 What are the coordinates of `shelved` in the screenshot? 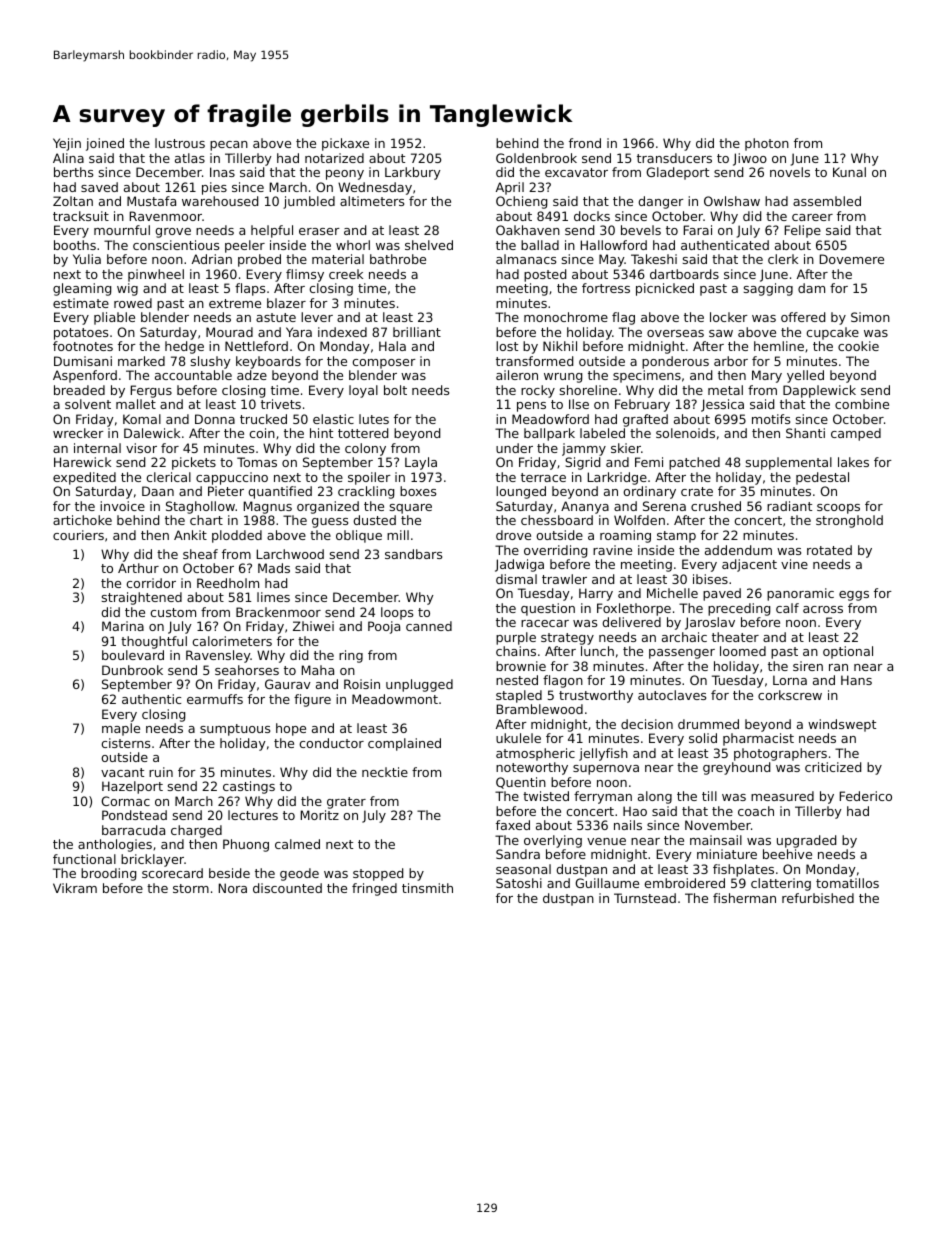 It's located at (429, 245).
